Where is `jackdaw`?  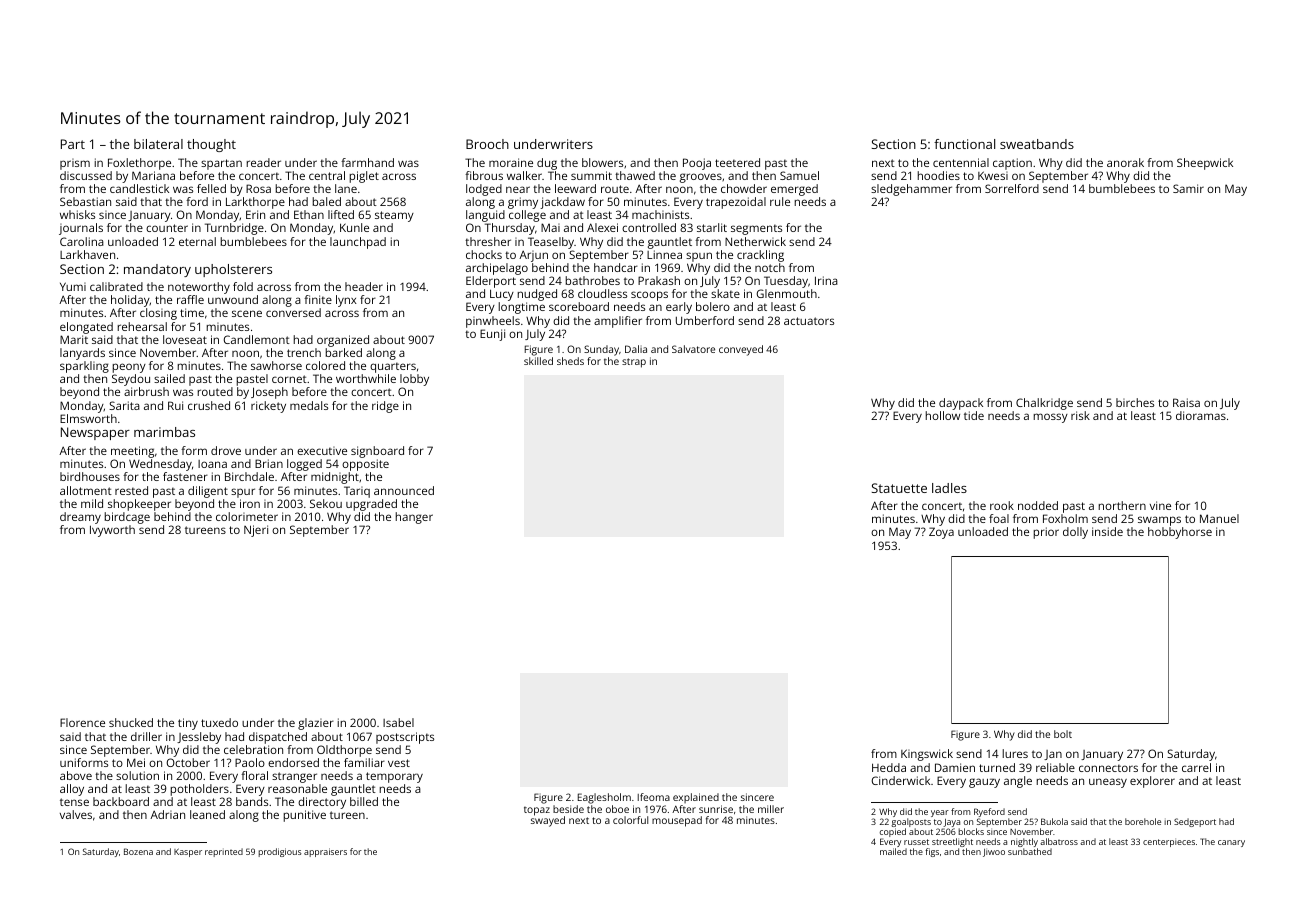
jackdaw is located at coordinates (562, 203).
